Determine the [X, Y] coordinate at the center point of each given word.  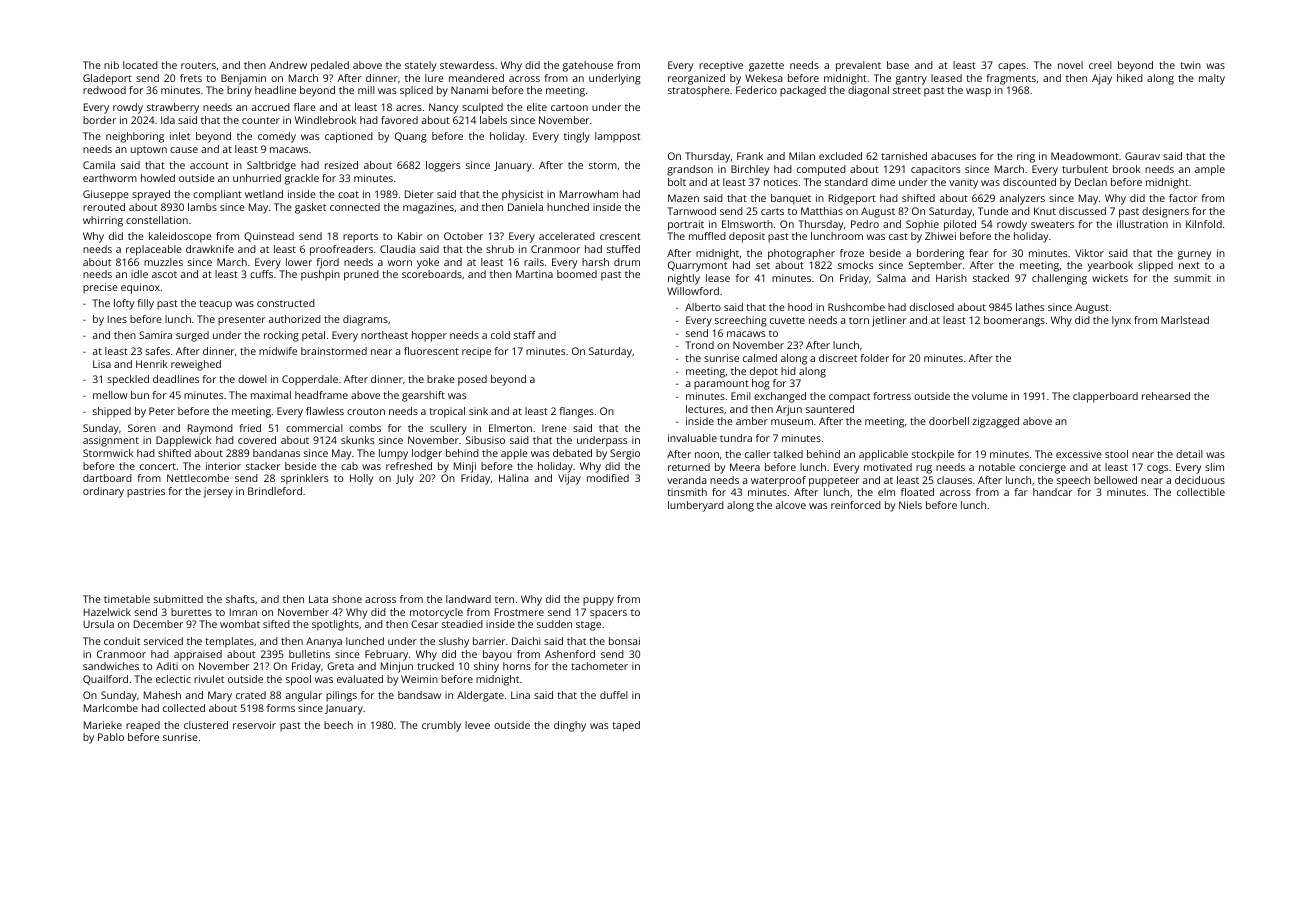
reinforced [856, 505]
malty [1212, 79]
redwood [104, 90]
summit [1192, 278]
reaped [143, 726]
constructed [286, 303]
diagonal [868, 91]
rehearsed [1166, 396]
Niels [910, 505]
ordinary [103, 492]
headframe [321, 395]
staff [525, 335]
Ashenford [570, 654]
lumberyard [696, 506]
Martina [534, 274]
